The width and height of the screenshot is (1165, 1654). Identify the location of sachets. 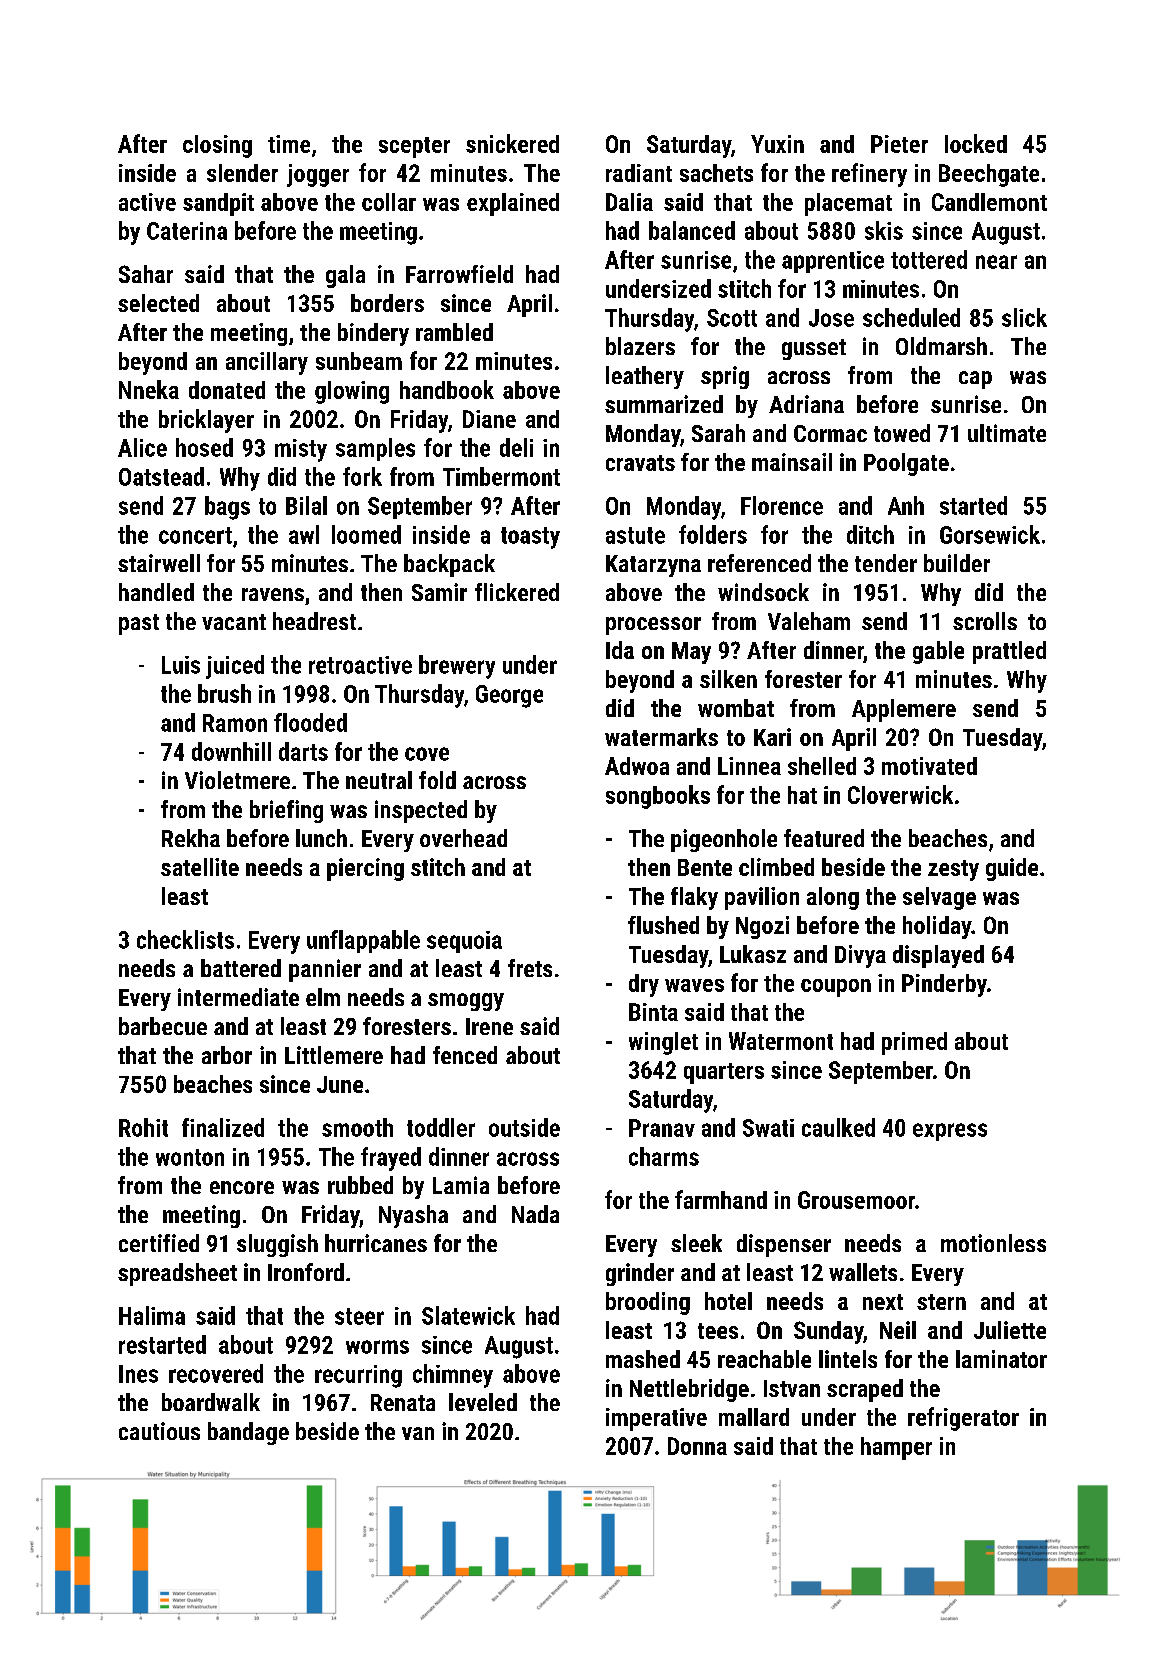
(716, 173).
